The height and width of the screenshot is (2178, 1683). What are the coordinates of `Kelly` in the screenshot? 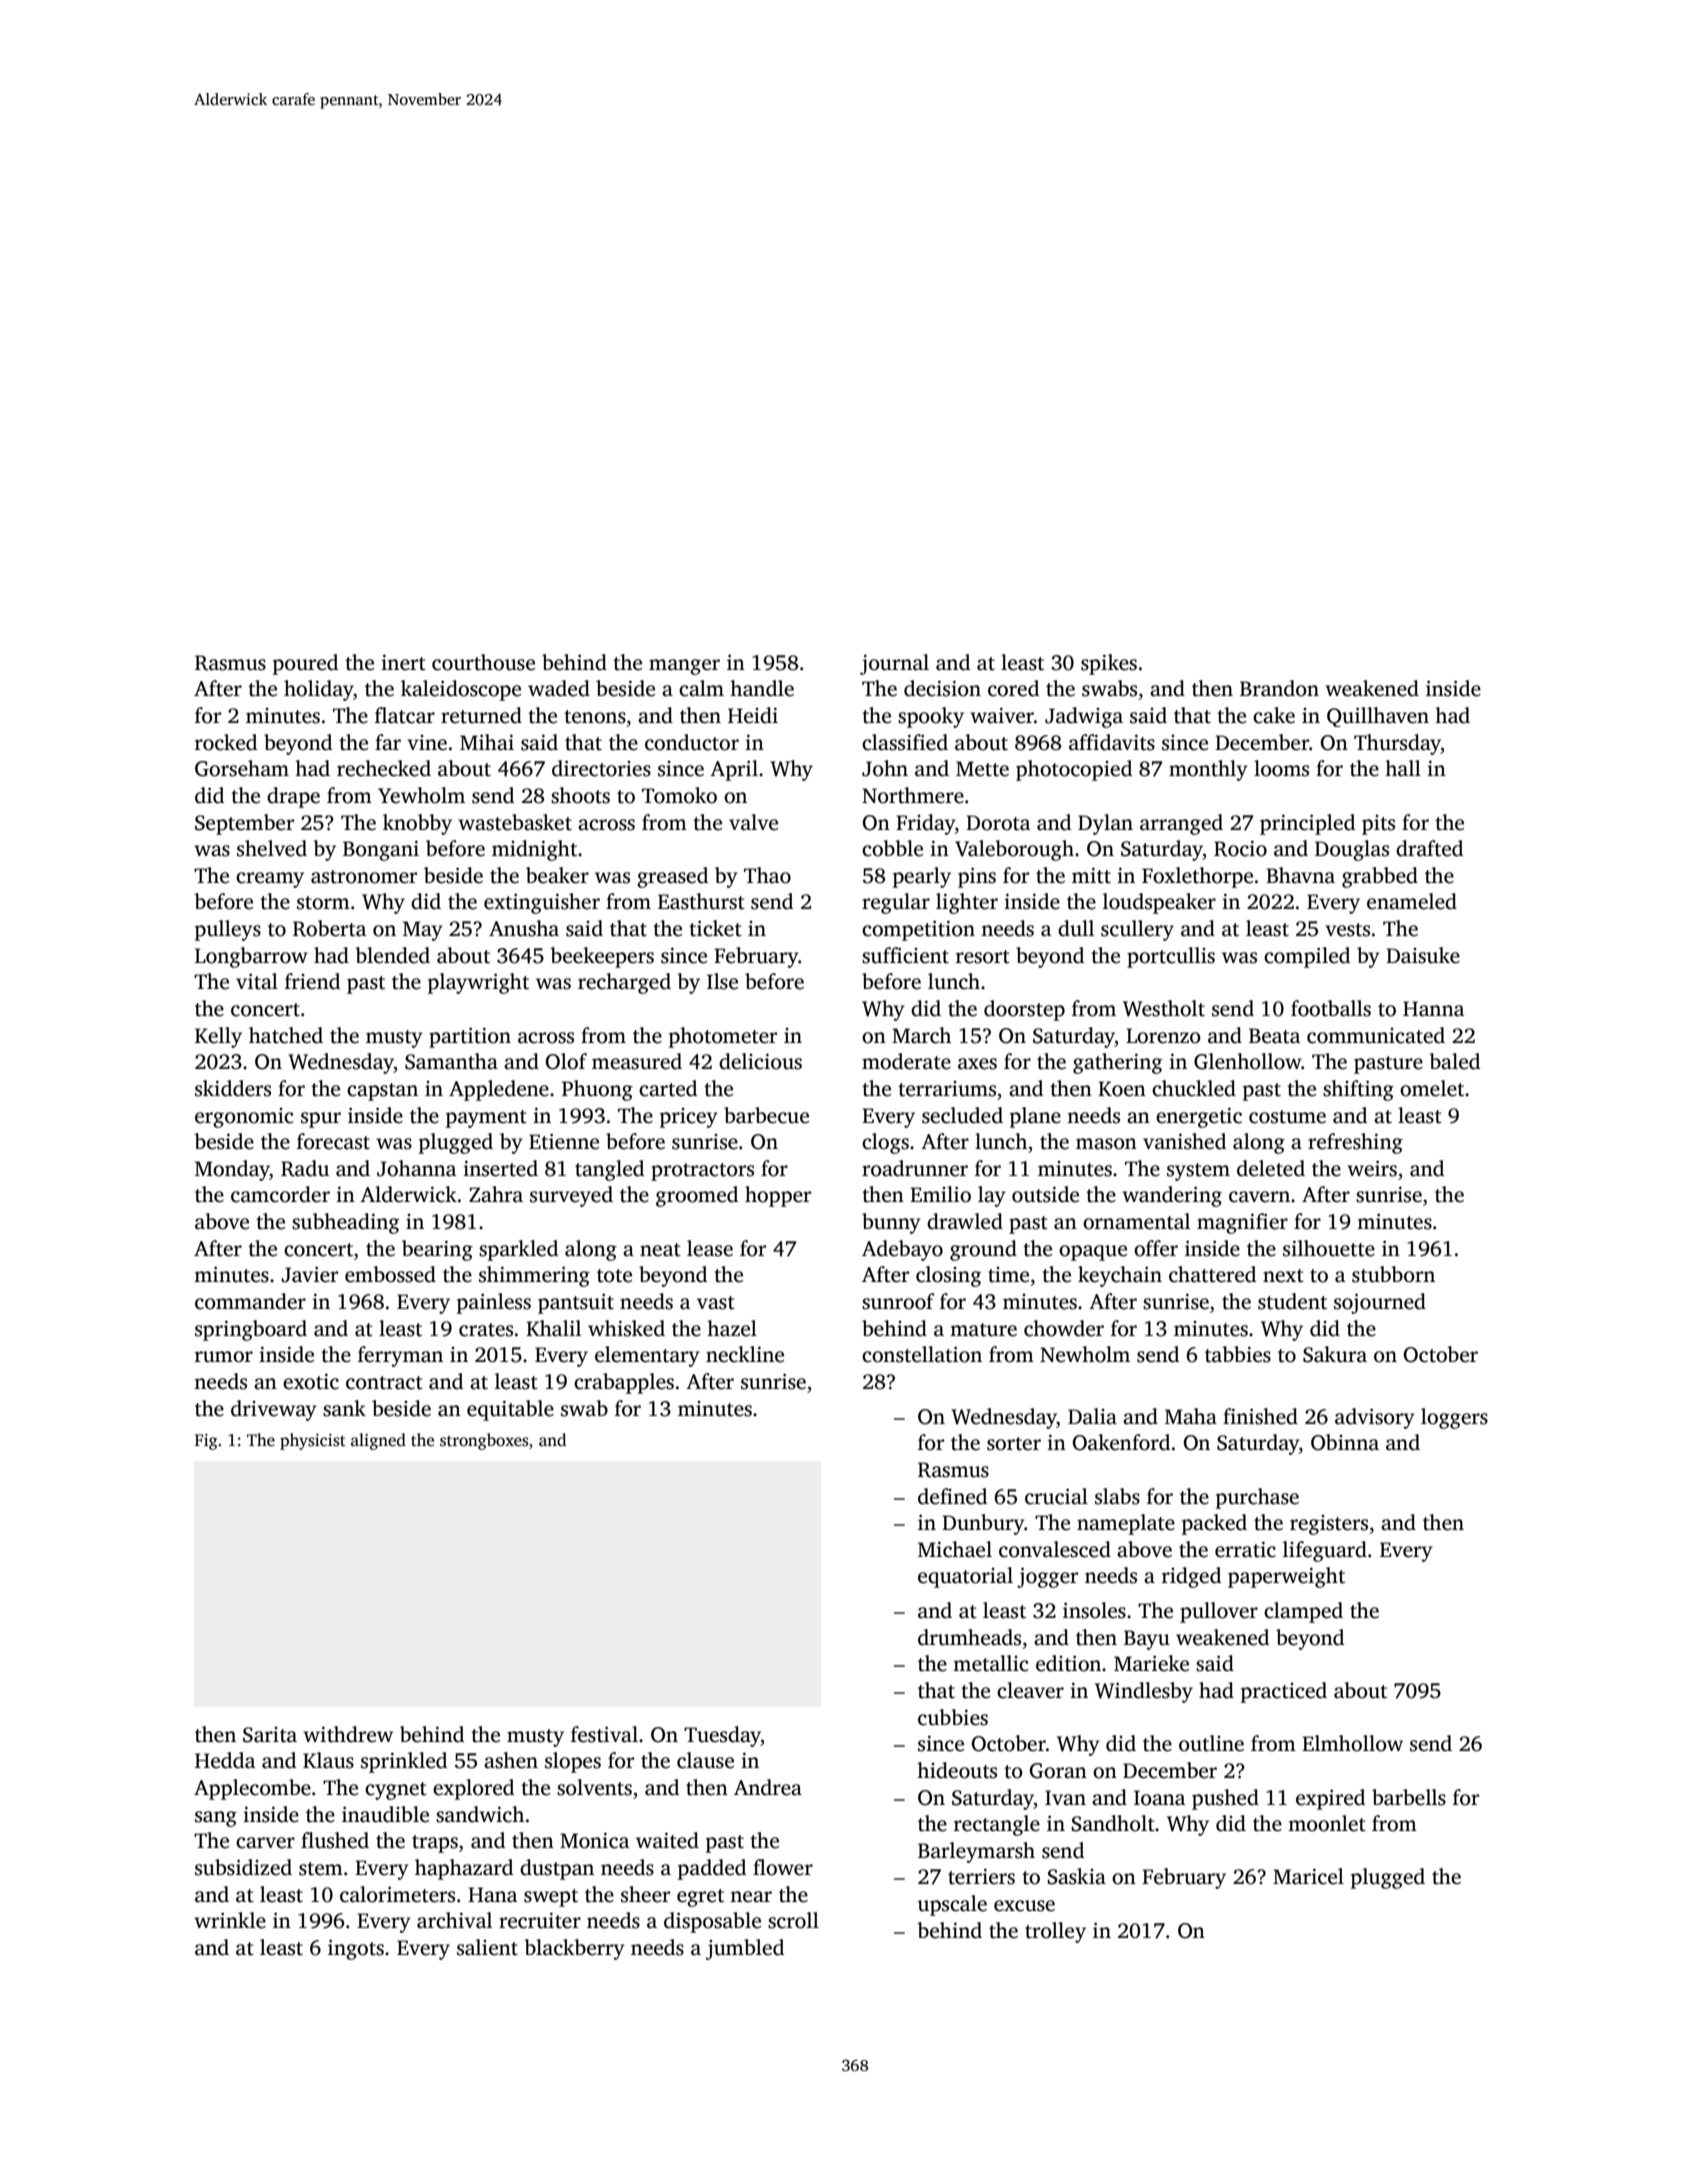 It's located at (218, 1037).
